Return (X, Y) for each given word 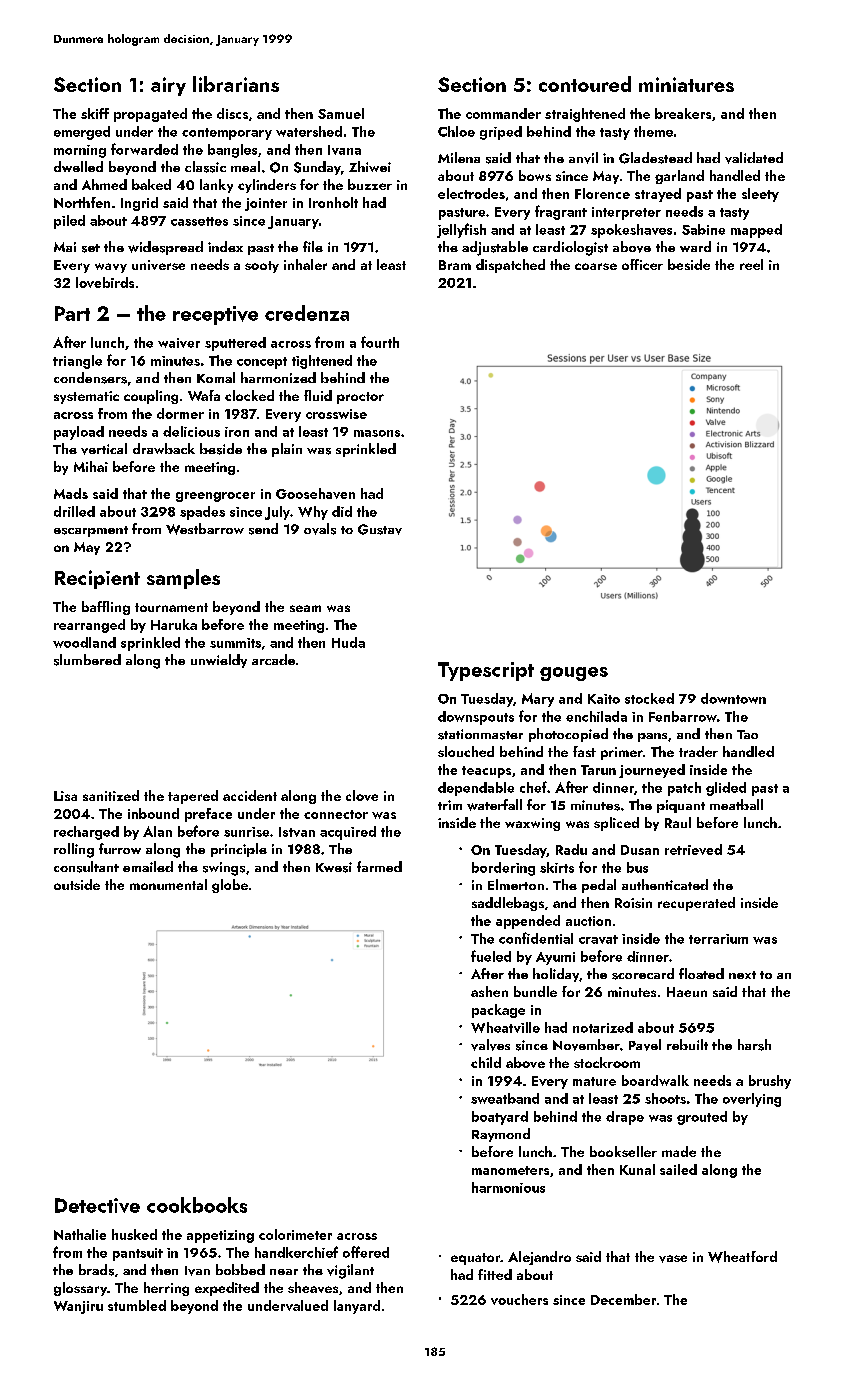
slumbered (87, 660)
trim (450, 805)
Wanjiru (78, 1307)
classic (205, 167)
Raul (678, 822)
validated (754, 158)
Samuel (341, 113)
